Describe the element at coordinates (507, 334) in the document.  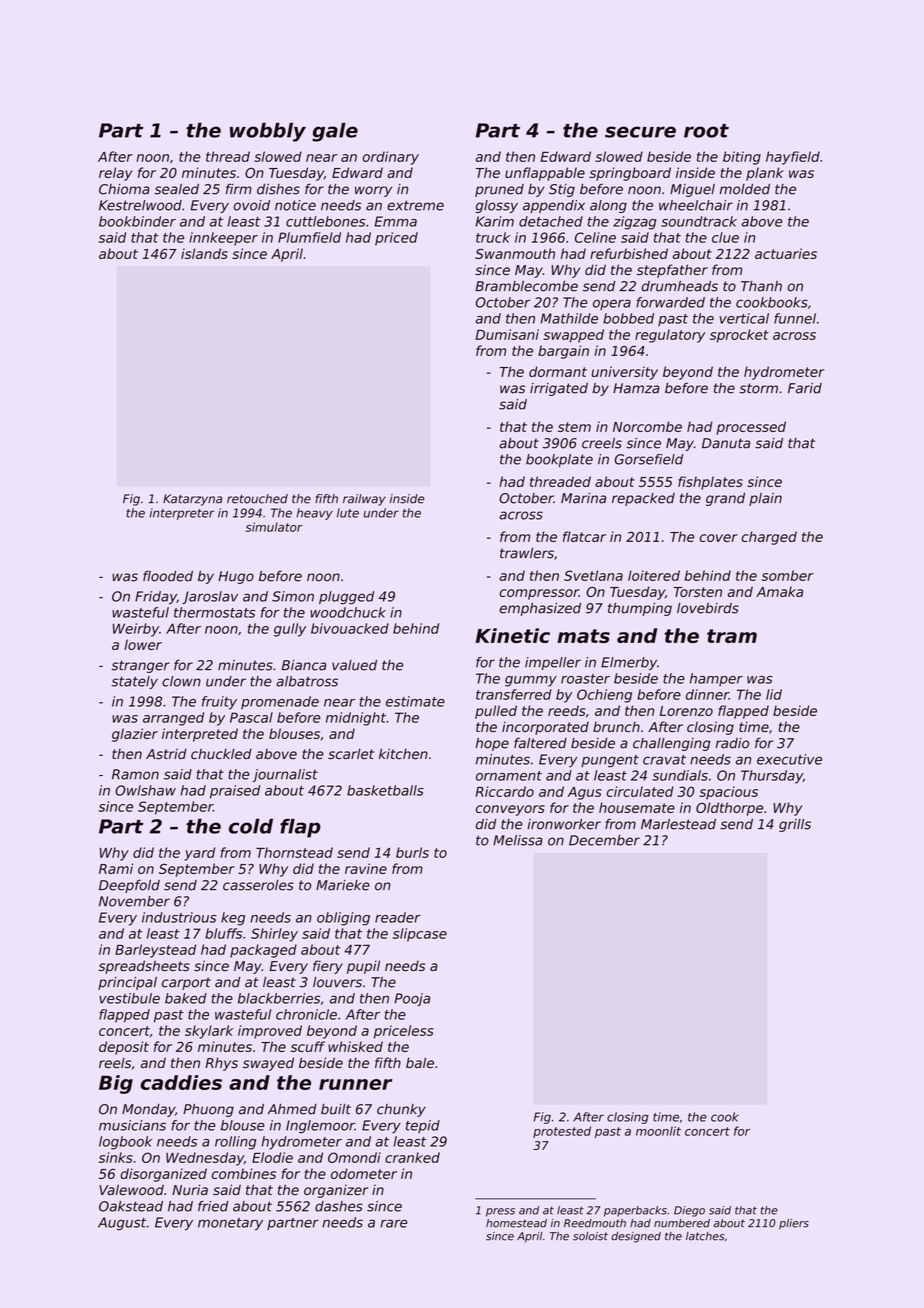
I see `Dumisani` at that location.
